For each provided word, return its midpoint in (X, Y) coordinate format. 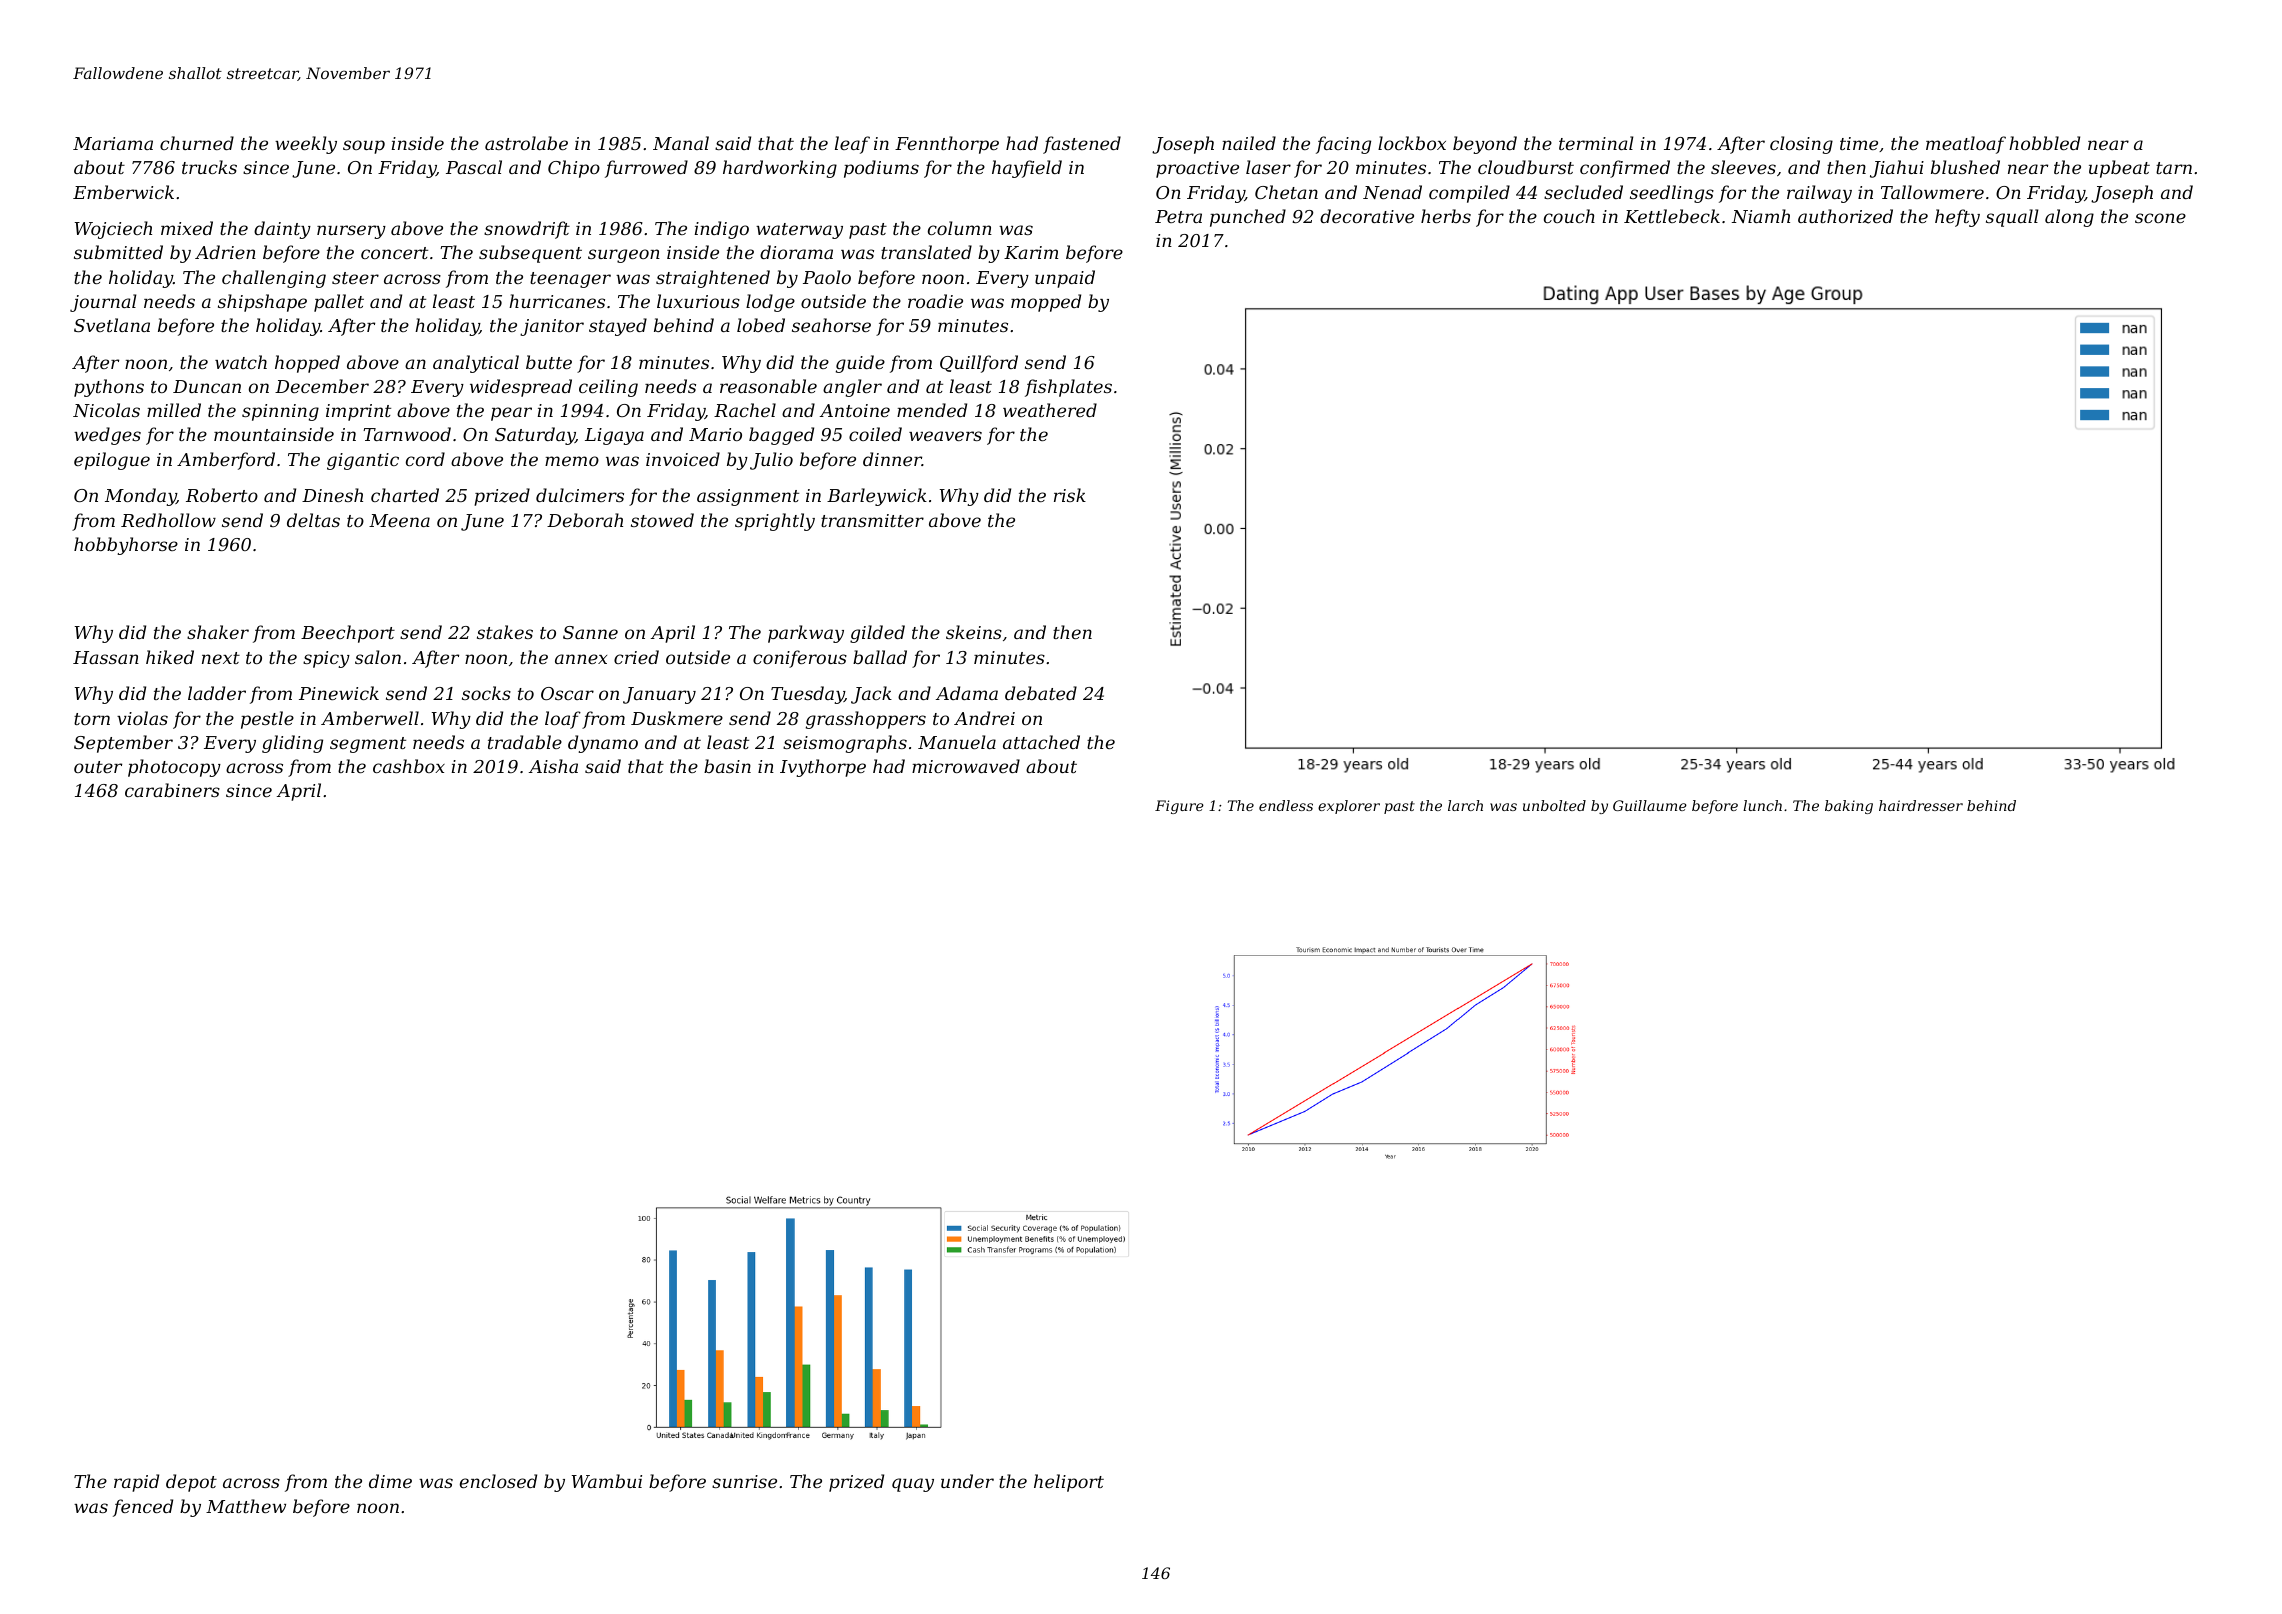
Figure (1179, 807)
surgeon (624, 256)
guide (860, 364)
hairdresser (1921, 805)
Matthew (246, 1506)
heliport (1069, 1483)
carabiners (172, 790)
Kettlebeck (1672, 216)
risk (1070, 495)
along (2069, 218)
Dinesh (332, 495)
